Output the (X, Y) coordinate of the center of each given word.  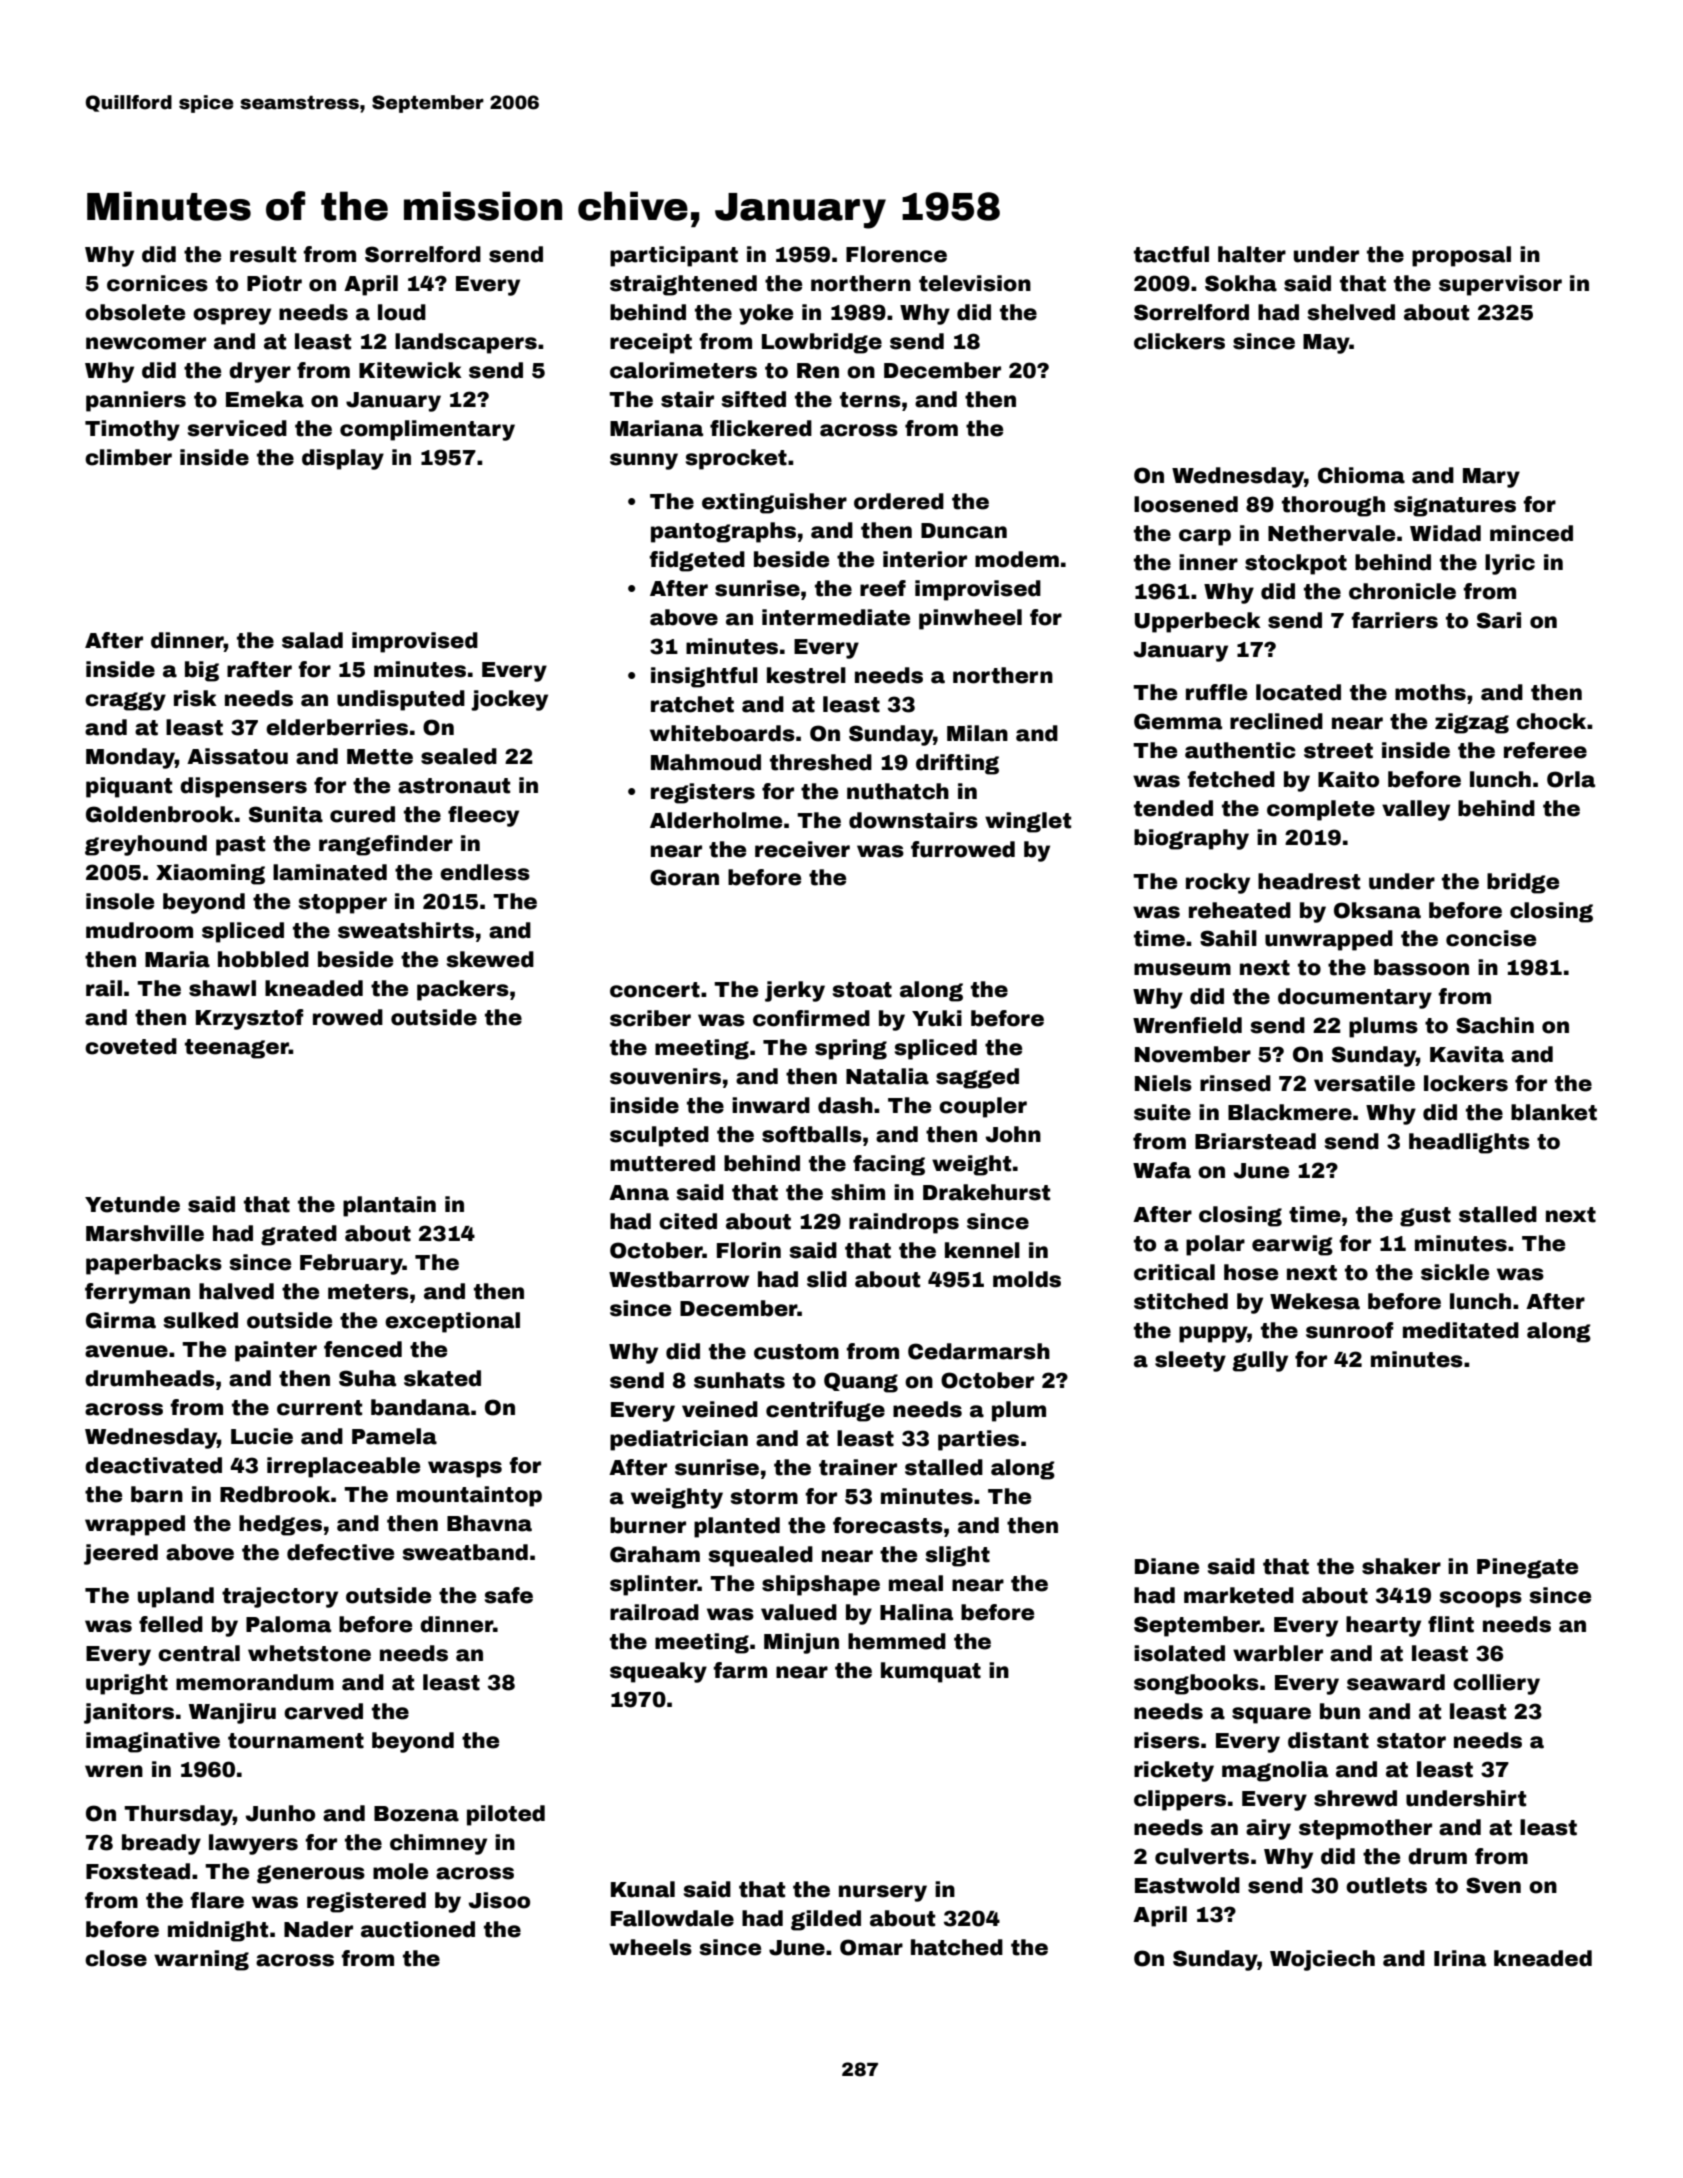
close (116, 1958)
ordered (899, 501)
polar (1215, 1245)
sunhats (739, 1380)
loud (402, 312)
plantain (389, 1206)
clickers (1179, 341)
